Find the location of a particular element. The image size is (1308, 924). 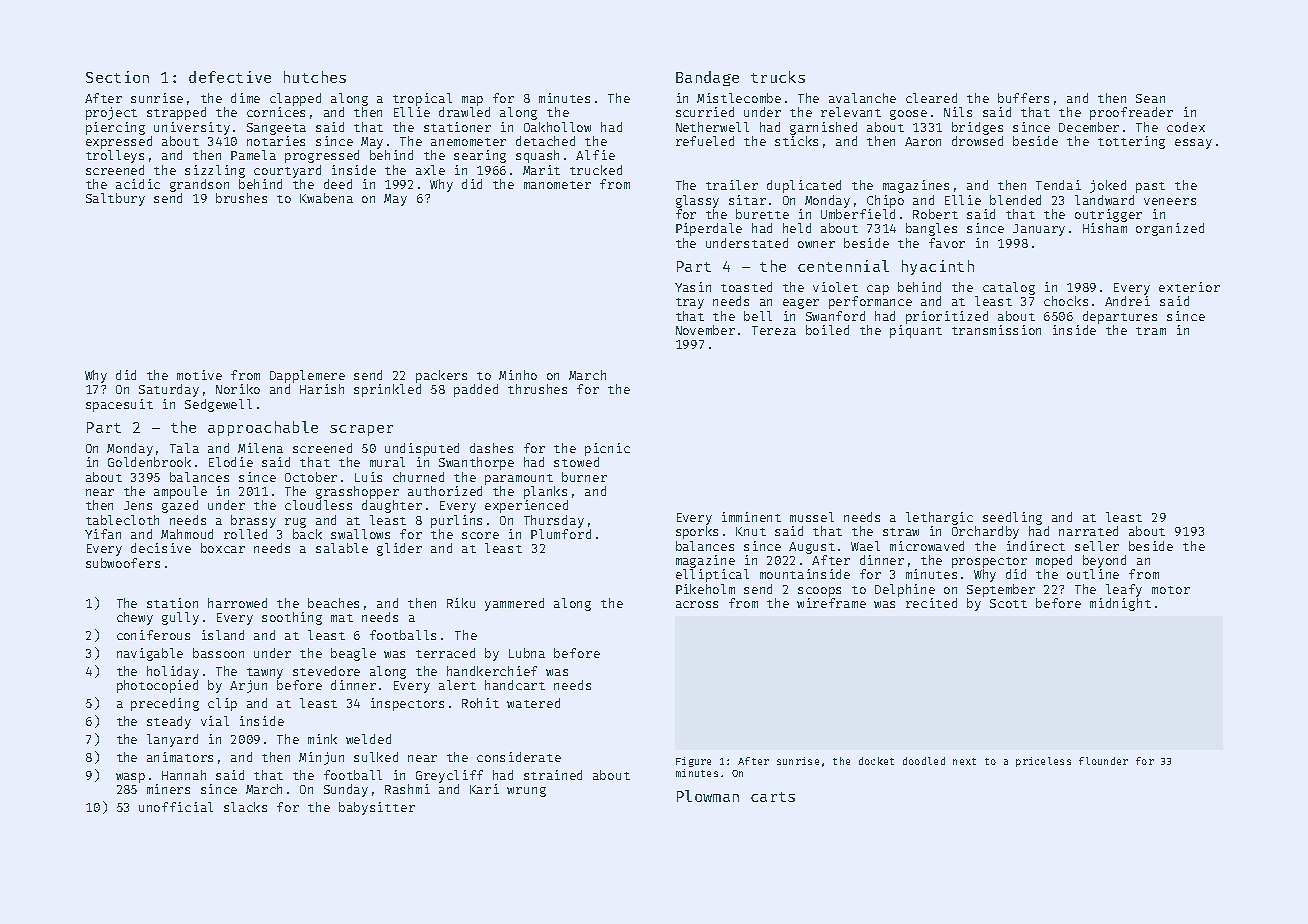

strained is located at coordinates (553, 775).
